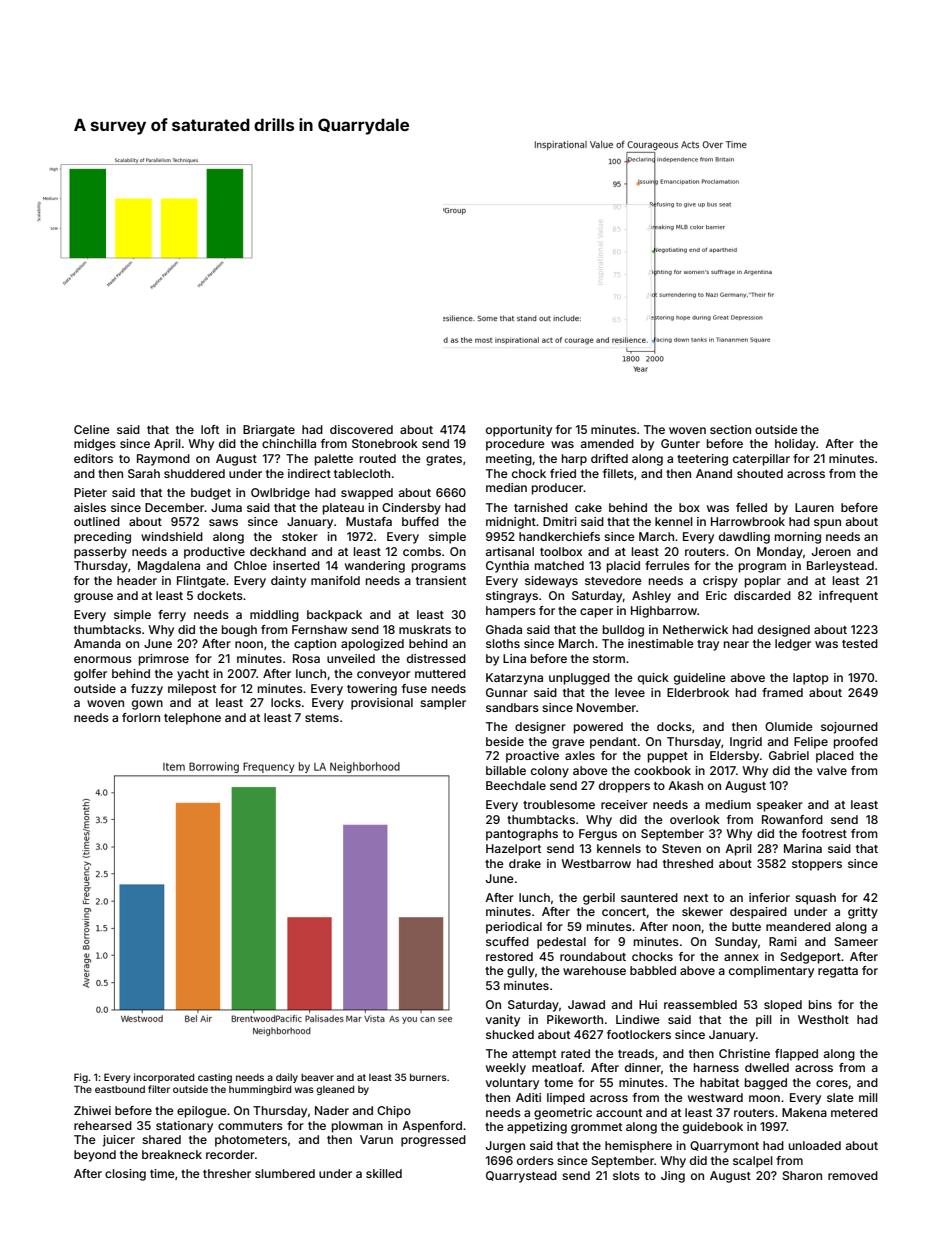  I want to click on Elderbrook, so click(698, 692).
